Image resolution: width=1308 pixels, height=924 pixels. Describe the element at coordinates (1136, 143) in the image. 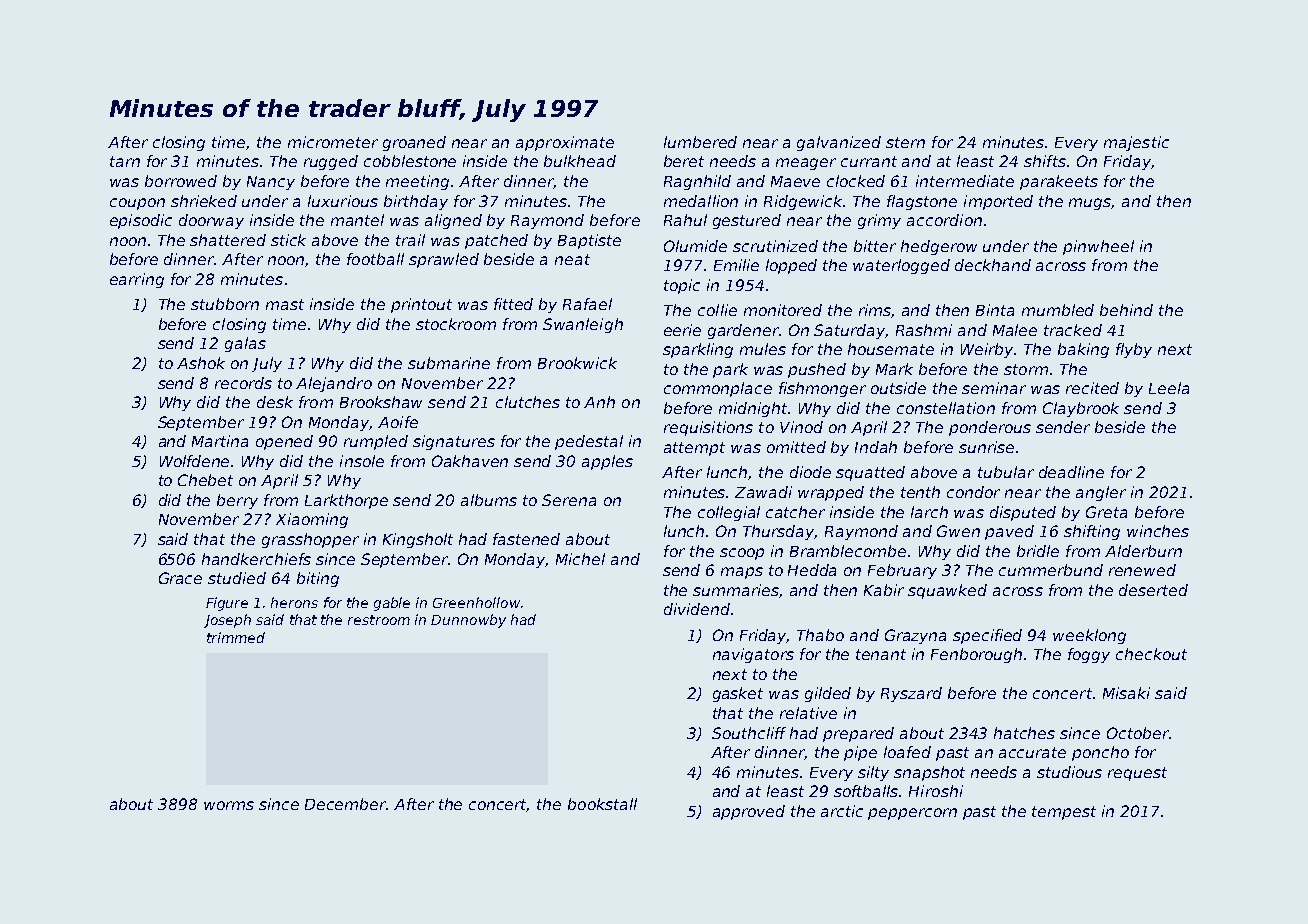

I see `majestic` at that location.
